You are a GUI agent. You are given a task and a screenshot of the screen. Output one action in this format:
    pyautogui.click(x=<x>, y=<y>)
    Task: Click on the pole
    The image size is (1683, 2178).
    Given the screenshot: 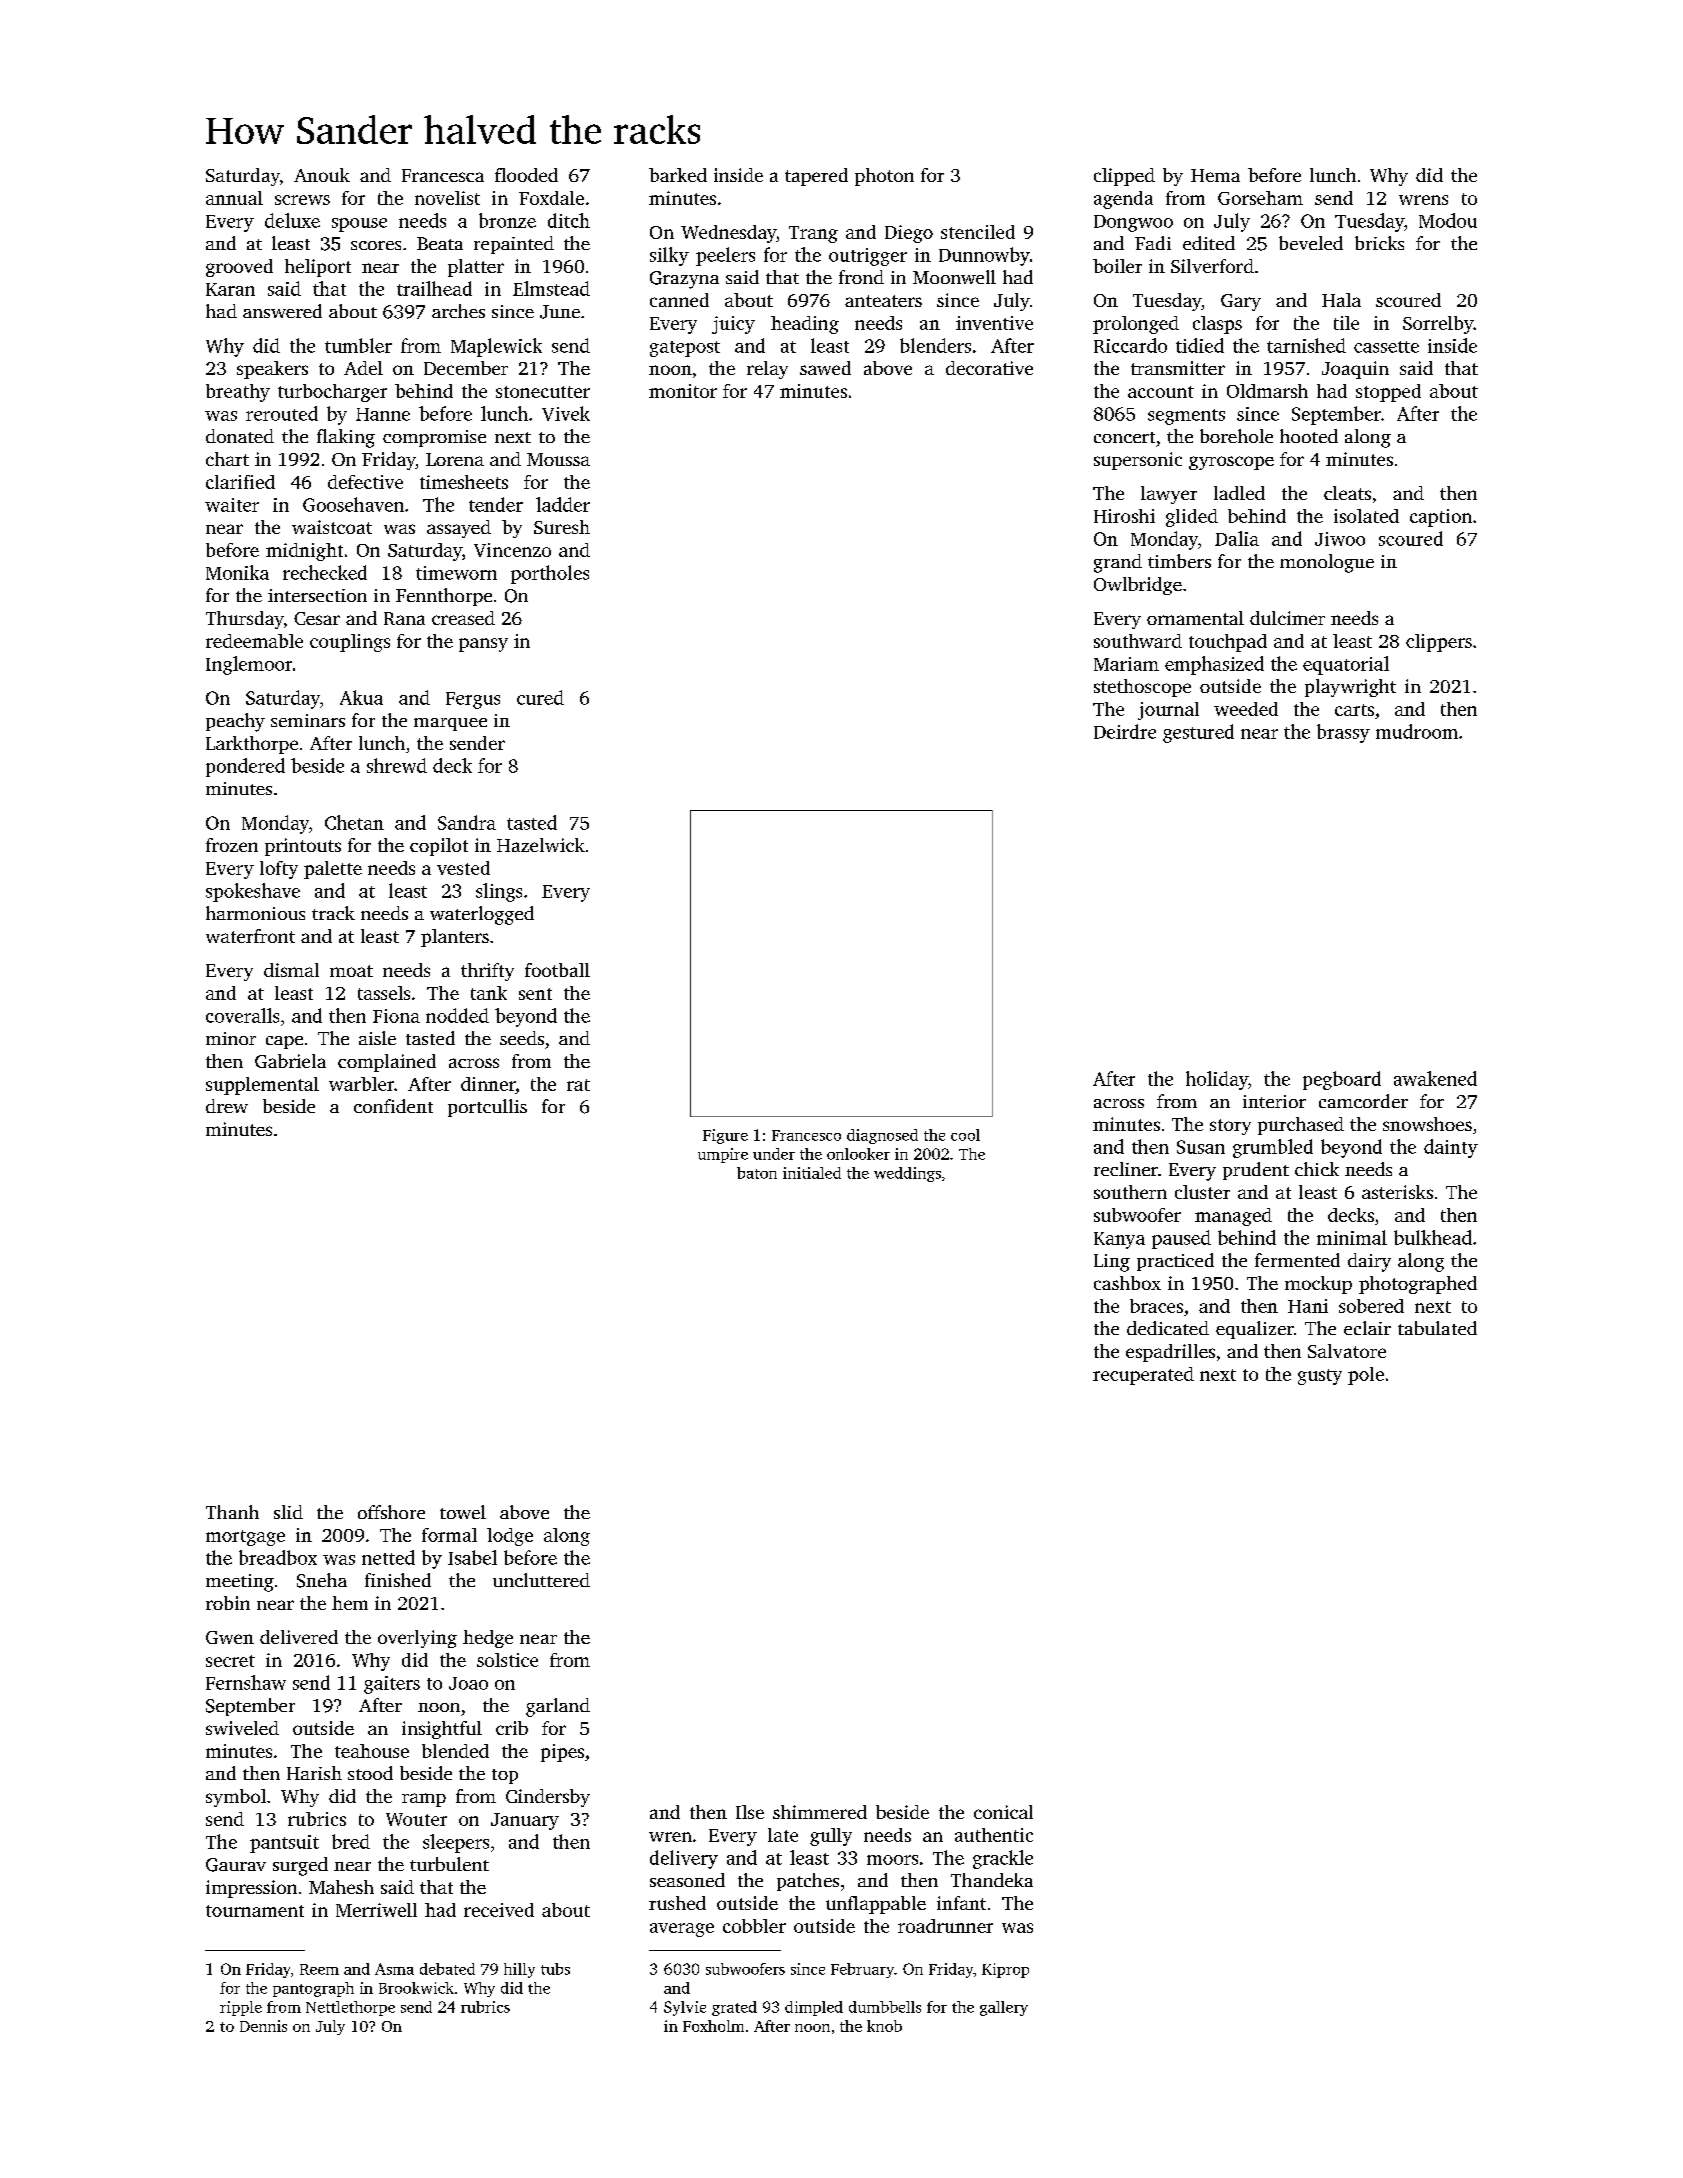 What is the action you would take?
    pyautogui.click(x=1366, y=1376)
